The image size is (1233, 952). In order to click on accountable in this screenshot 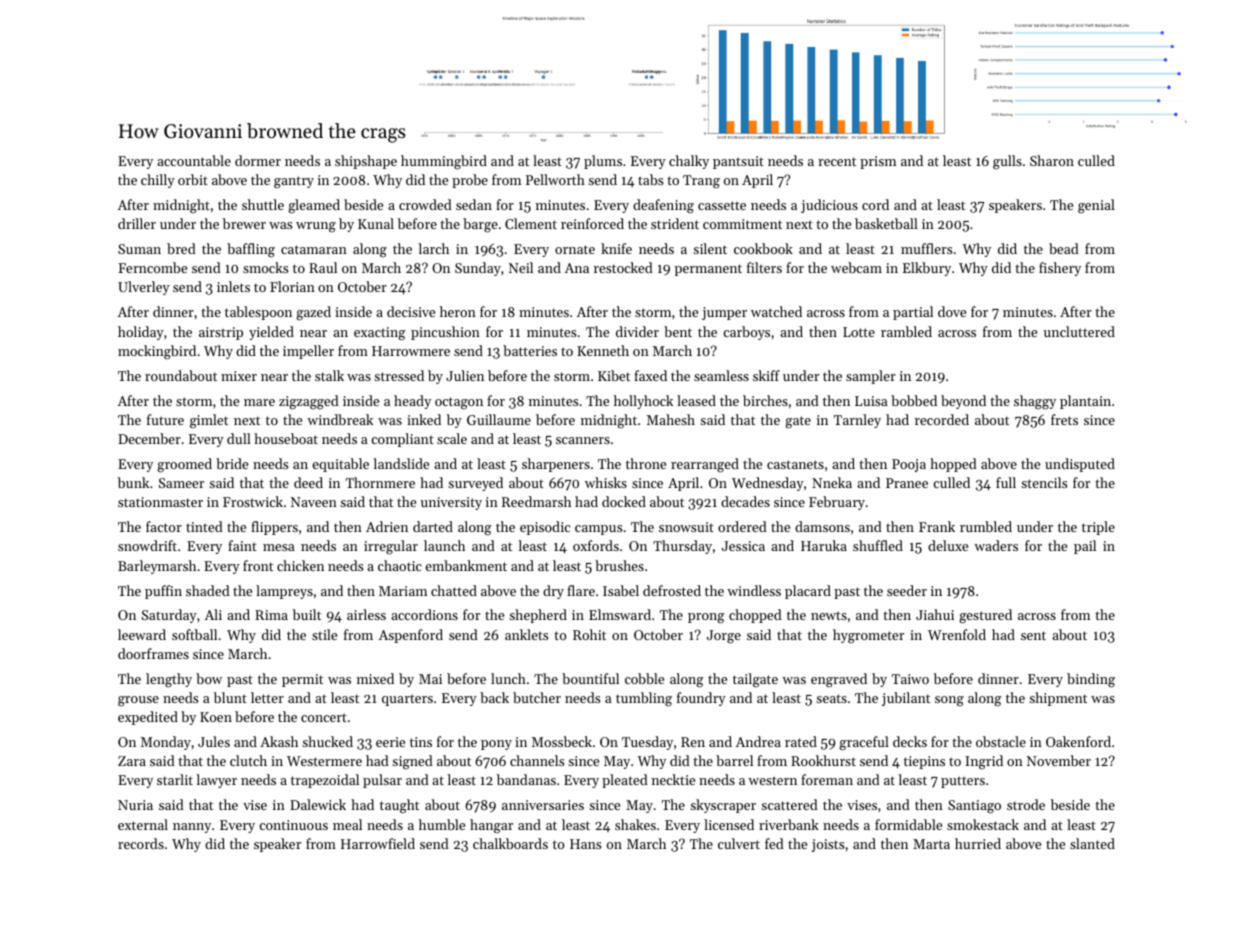, I will do `click(194, 160)`.
